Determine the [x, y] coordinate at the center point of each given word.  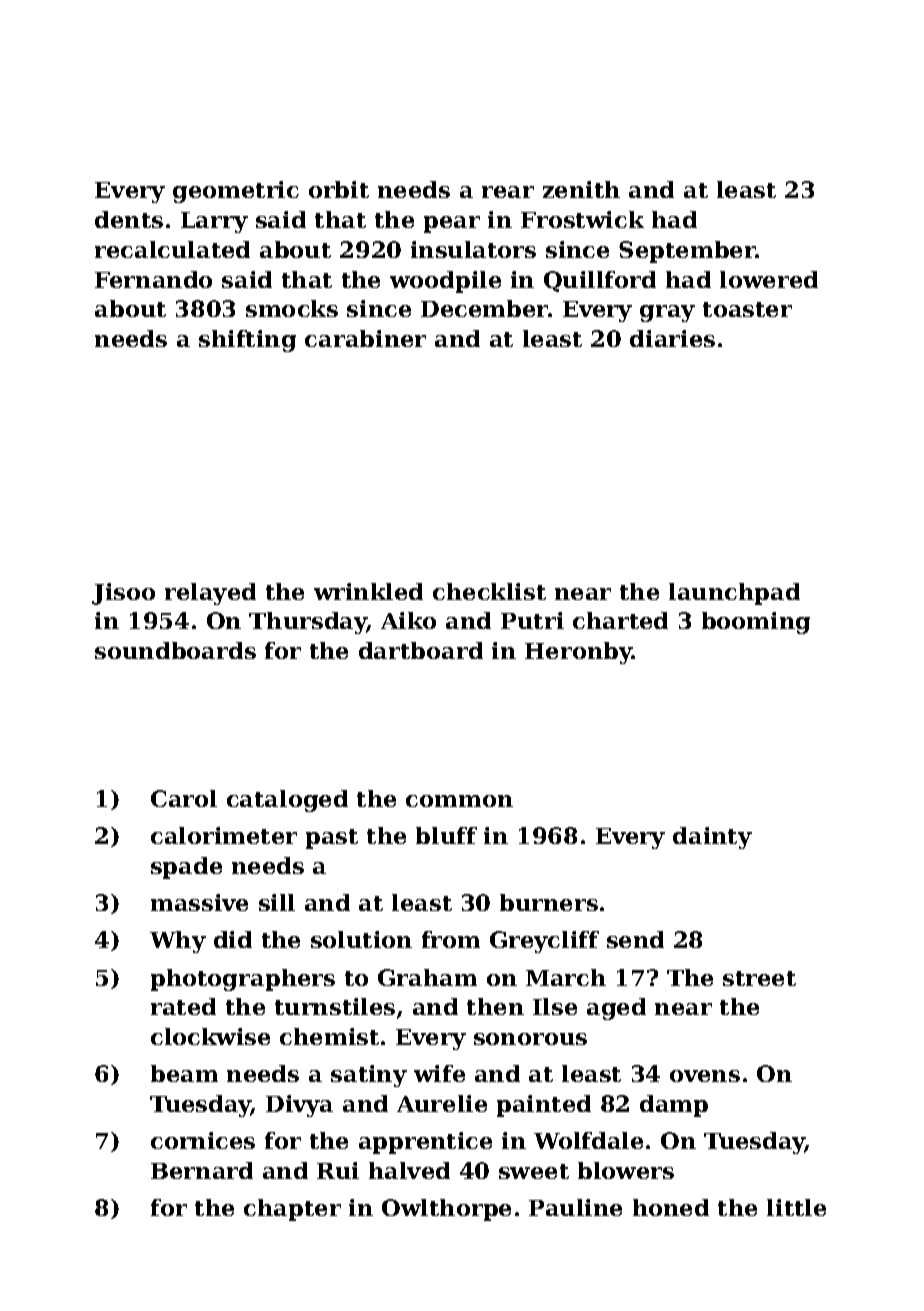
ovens [705, 1076]
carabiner [365, 338]
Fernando [153, 279]
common [459, 801]
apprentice [425, 1143]
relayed [210, 594]
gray [667, 313]
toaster [747, 309]
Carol [184, 798]
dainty [712, 838]
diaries [672, 338]
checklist [489, 591]
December [484, 308]
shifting [247, 341]
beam [184, 1073]
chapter [292, 1210]
